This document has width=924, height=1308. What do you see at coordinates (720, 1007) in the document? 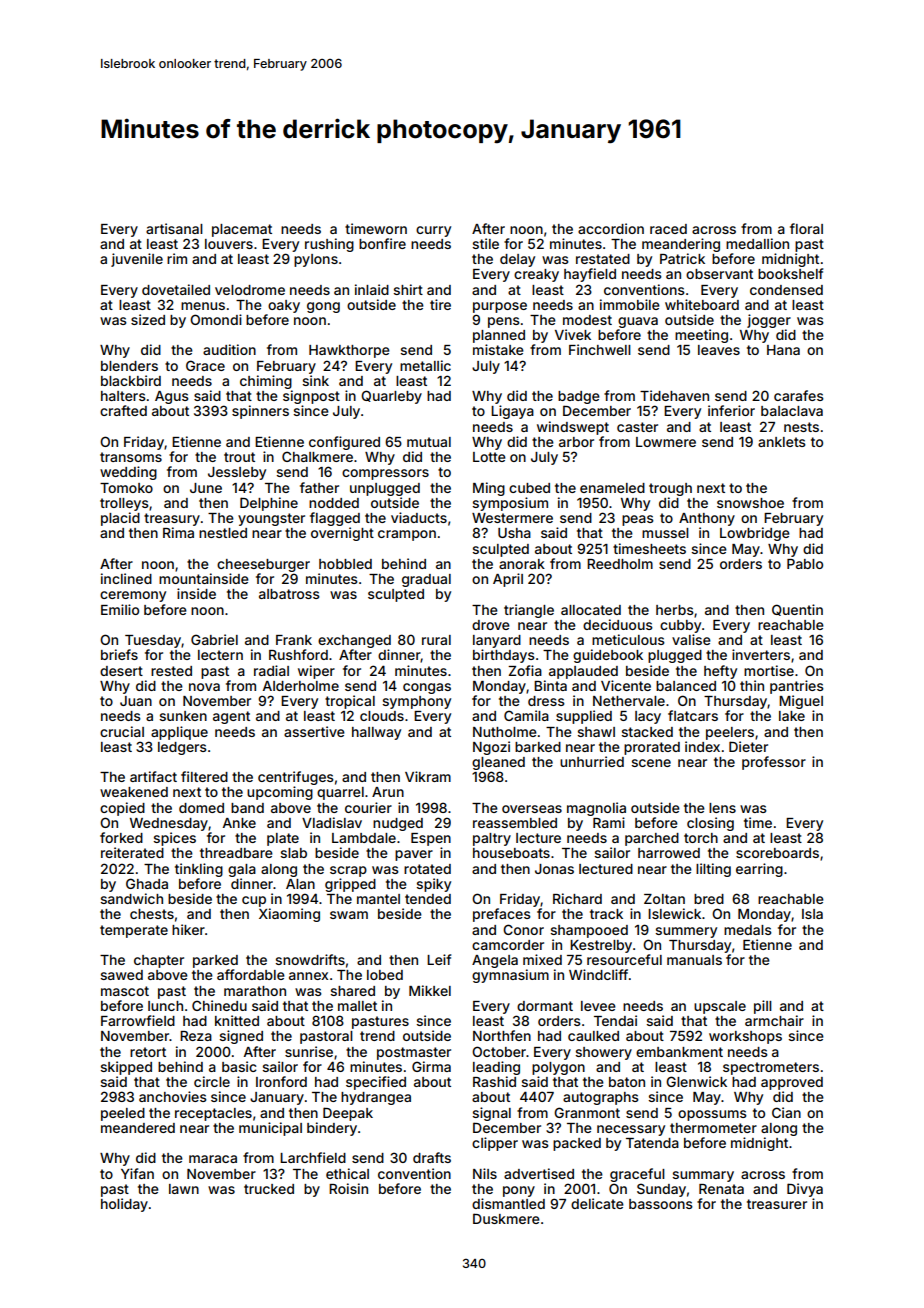
I see `upscale` at bounding box center [720, 1007].
